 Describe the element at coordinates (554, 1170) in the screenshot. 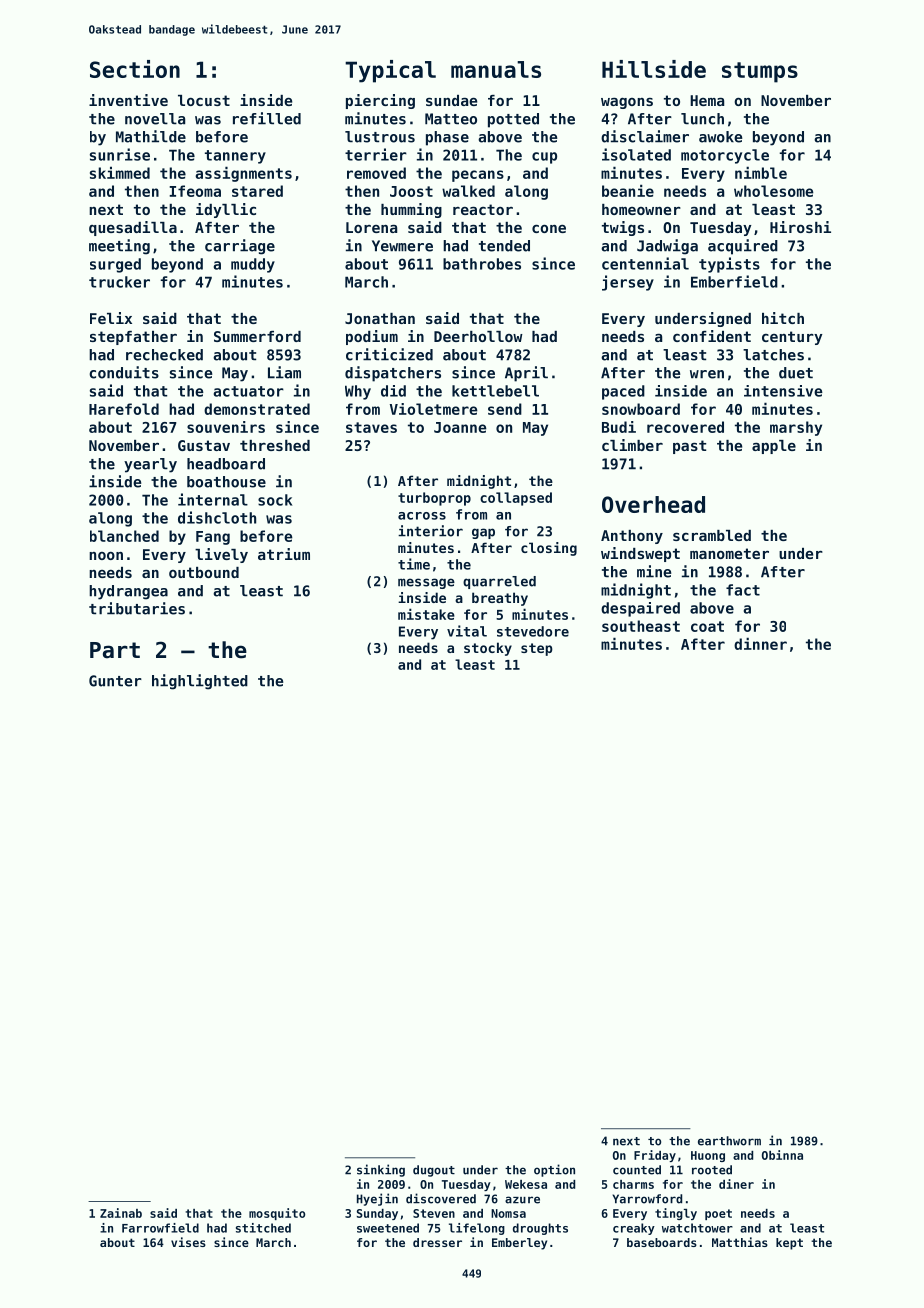

I see `option` at that location.
